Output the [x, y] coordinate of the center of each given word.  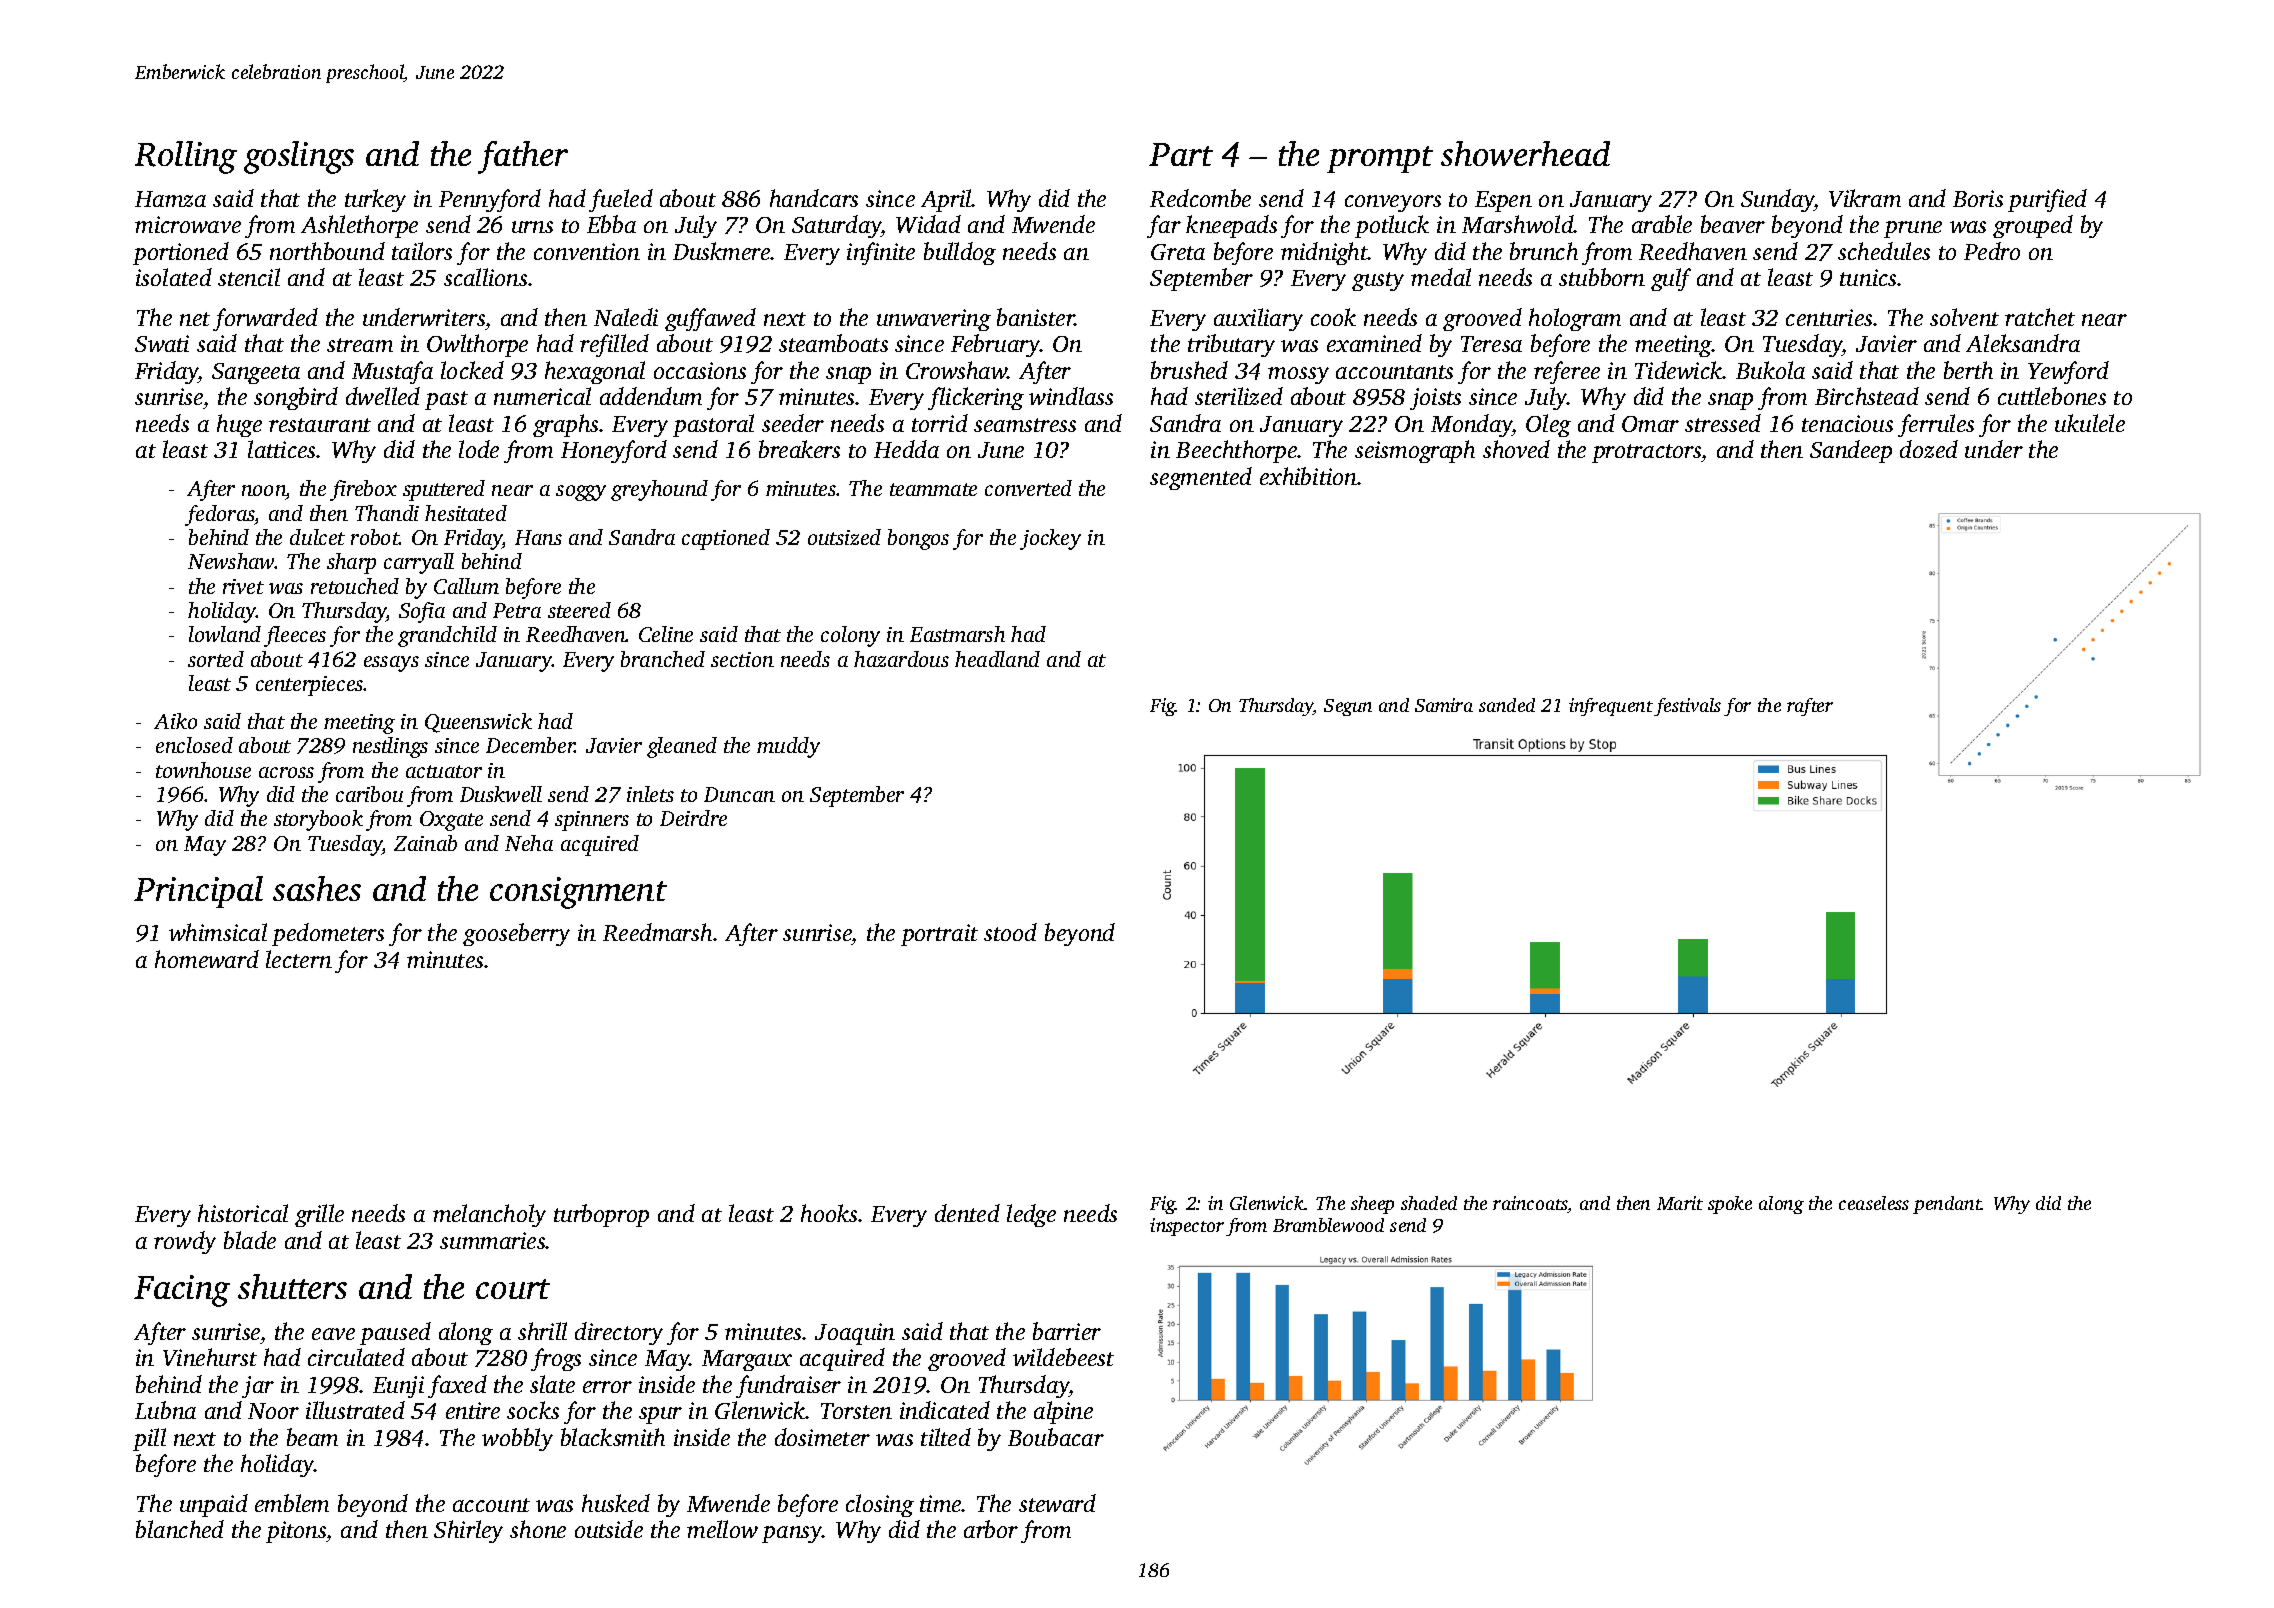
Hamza [170, 199]
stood [1010, 932]
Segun [1348, 707]
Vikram [1865, 198]
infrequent [1611, 707]
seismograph [1415, 451]
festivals [1687, 707]
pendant [1947, 1205]
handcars [814, 198]
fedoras [220, 515]
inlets [650, 794]
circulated [356, 1357]
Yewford [2068, 372]
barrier [1067, 1331]
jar [258, 1387]
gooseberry [516, 934]
